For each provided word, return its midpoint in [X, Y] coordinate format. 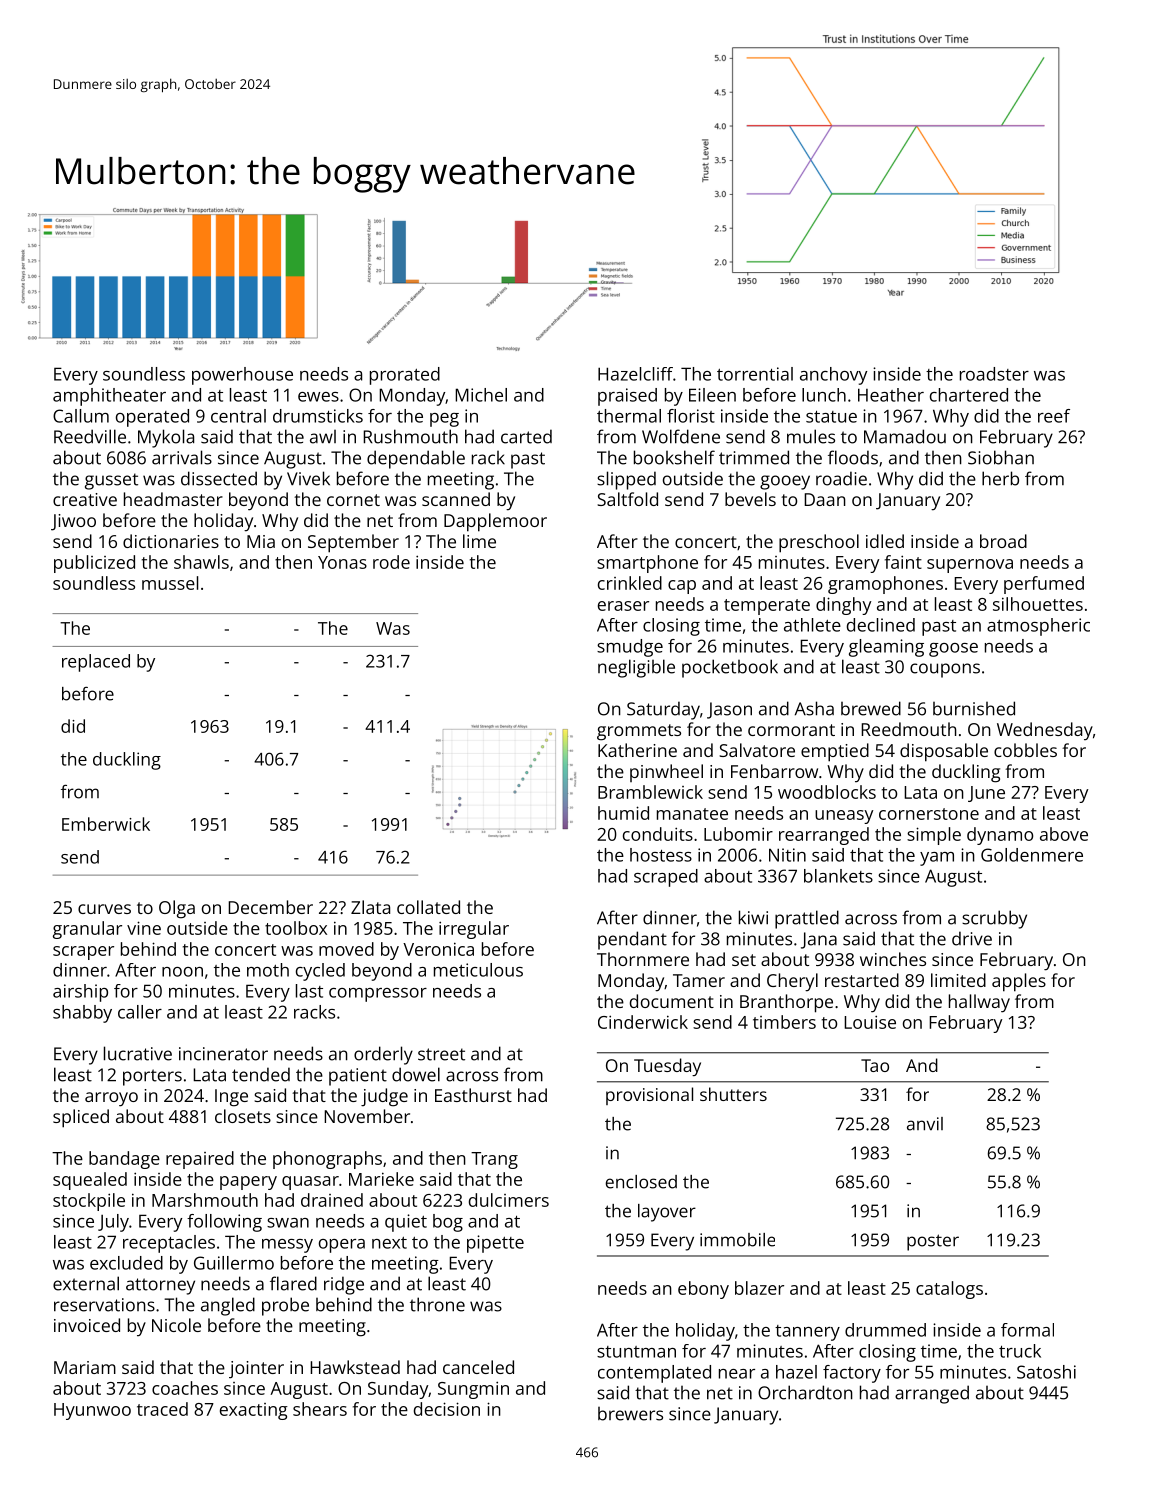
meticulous [478, 970]
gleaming [886, 648]
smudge [630, 648]
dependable [416, 459]
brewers [630, 1414]
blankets [838, 876]
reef [1054, 416]
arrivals [182, 457]
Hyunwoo [92, 1411]
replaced [96, 663]
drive [972, 938]
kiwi [753, 917]
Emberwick [106, 824]
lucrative [138, 1053]
